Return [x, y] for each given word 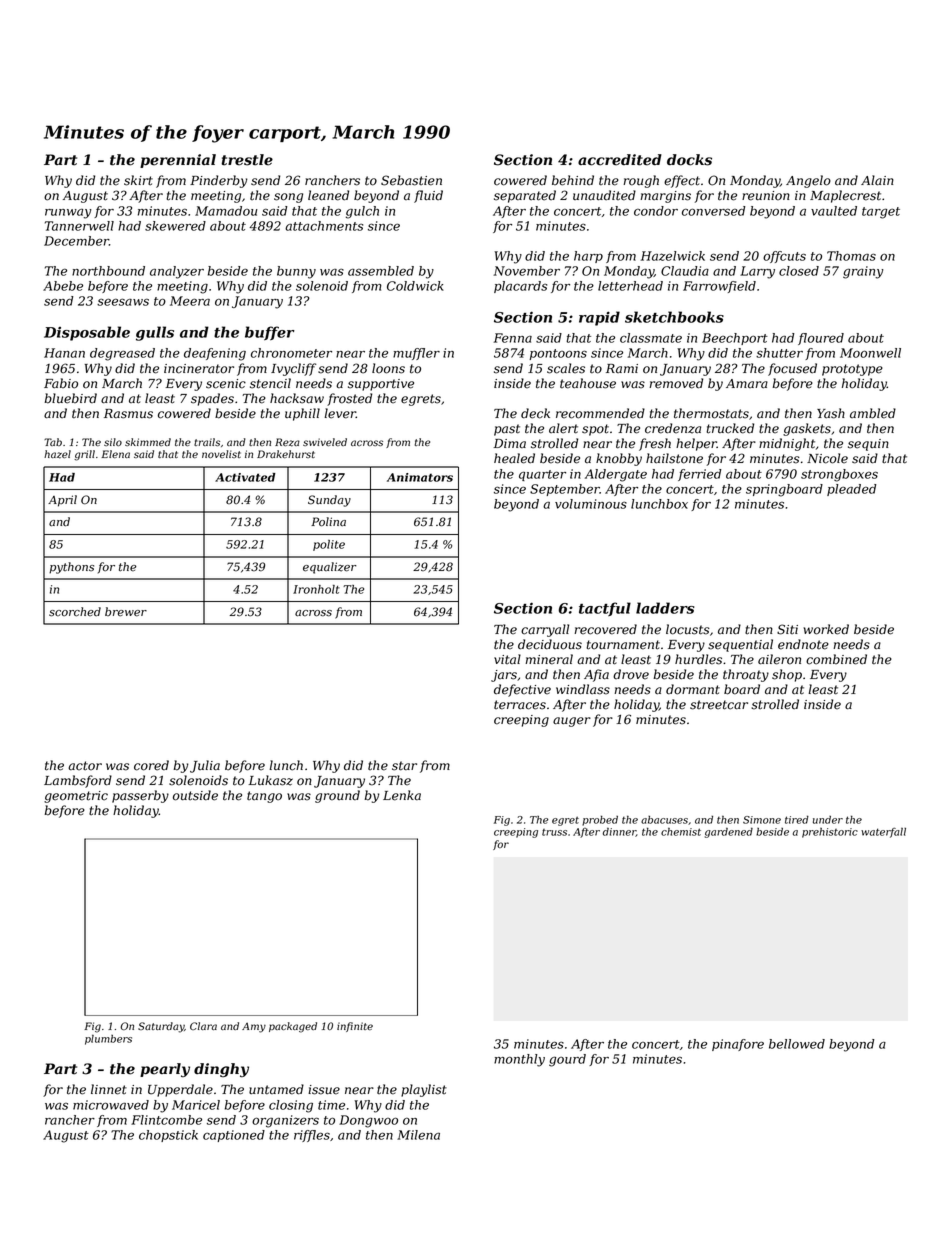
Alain [877, 180]
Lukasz [270, 780]
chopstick [168, 1136]
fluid [428, 196]
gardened [729, 832]
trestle [247, 160]
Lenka [402, 795]
